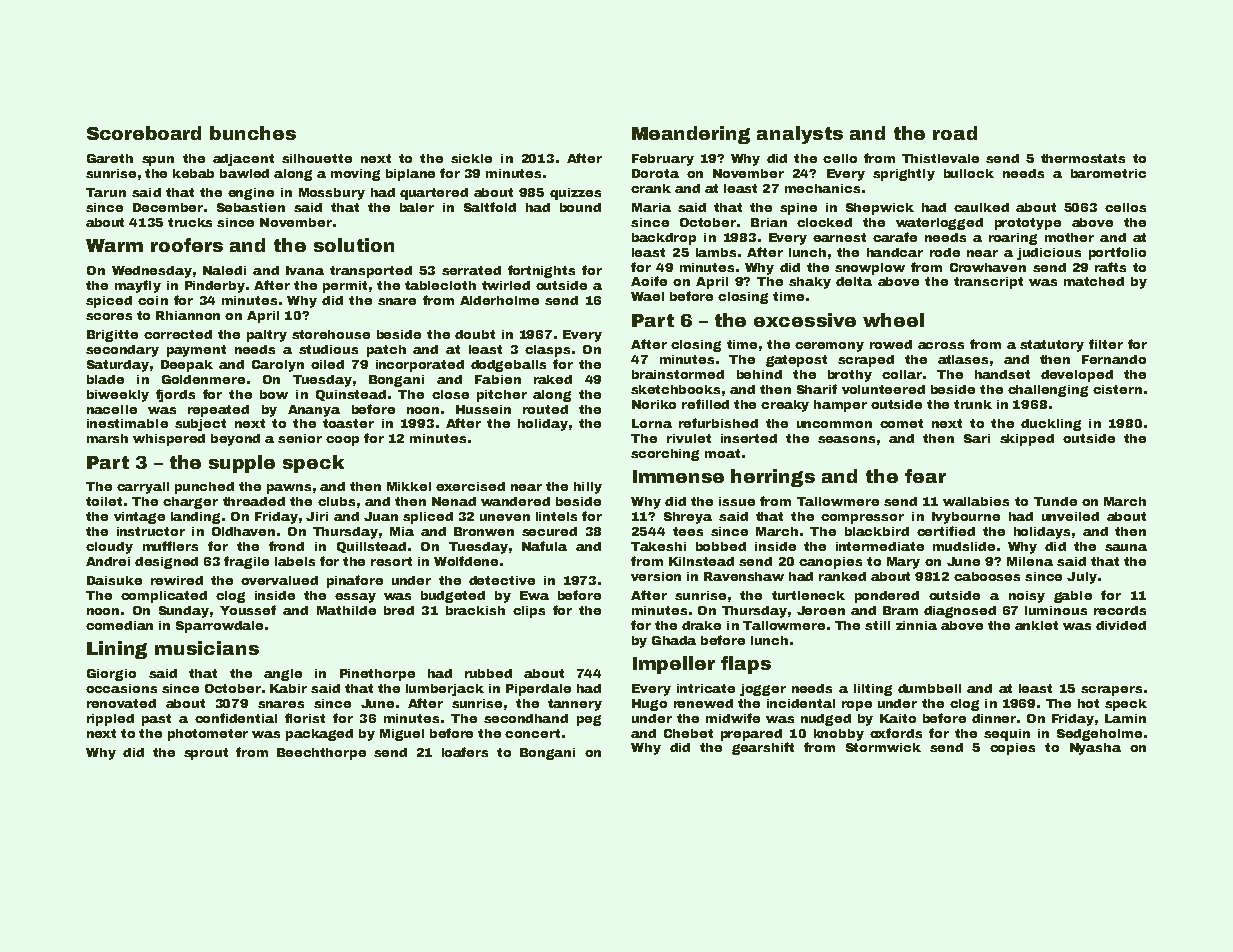 The image size is (1233, 952). I want to click on rubbed, so click(488, 673).
